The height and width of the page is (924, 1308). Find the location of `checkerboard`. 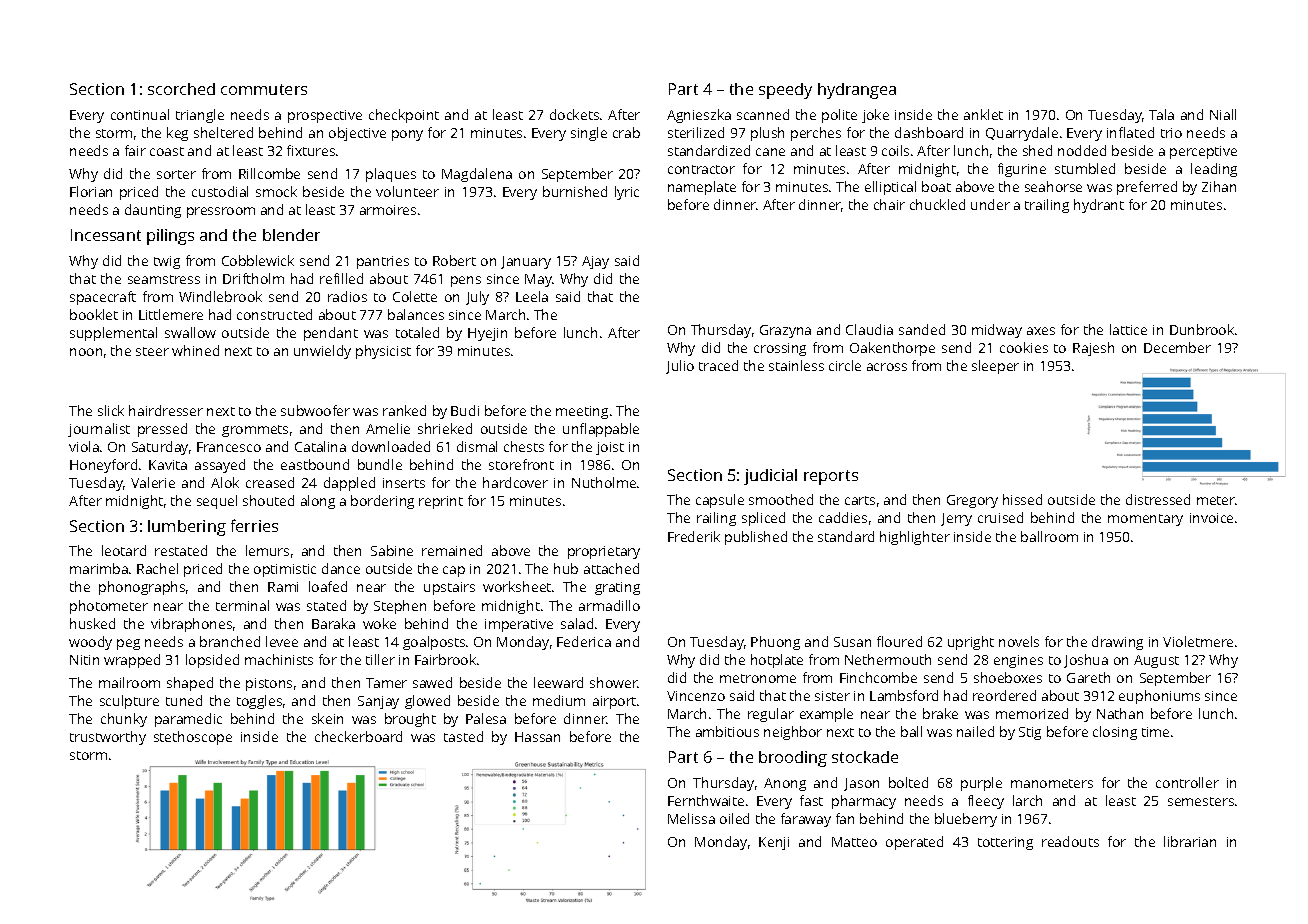

checkerboard is located at coordinates (358, 736).
